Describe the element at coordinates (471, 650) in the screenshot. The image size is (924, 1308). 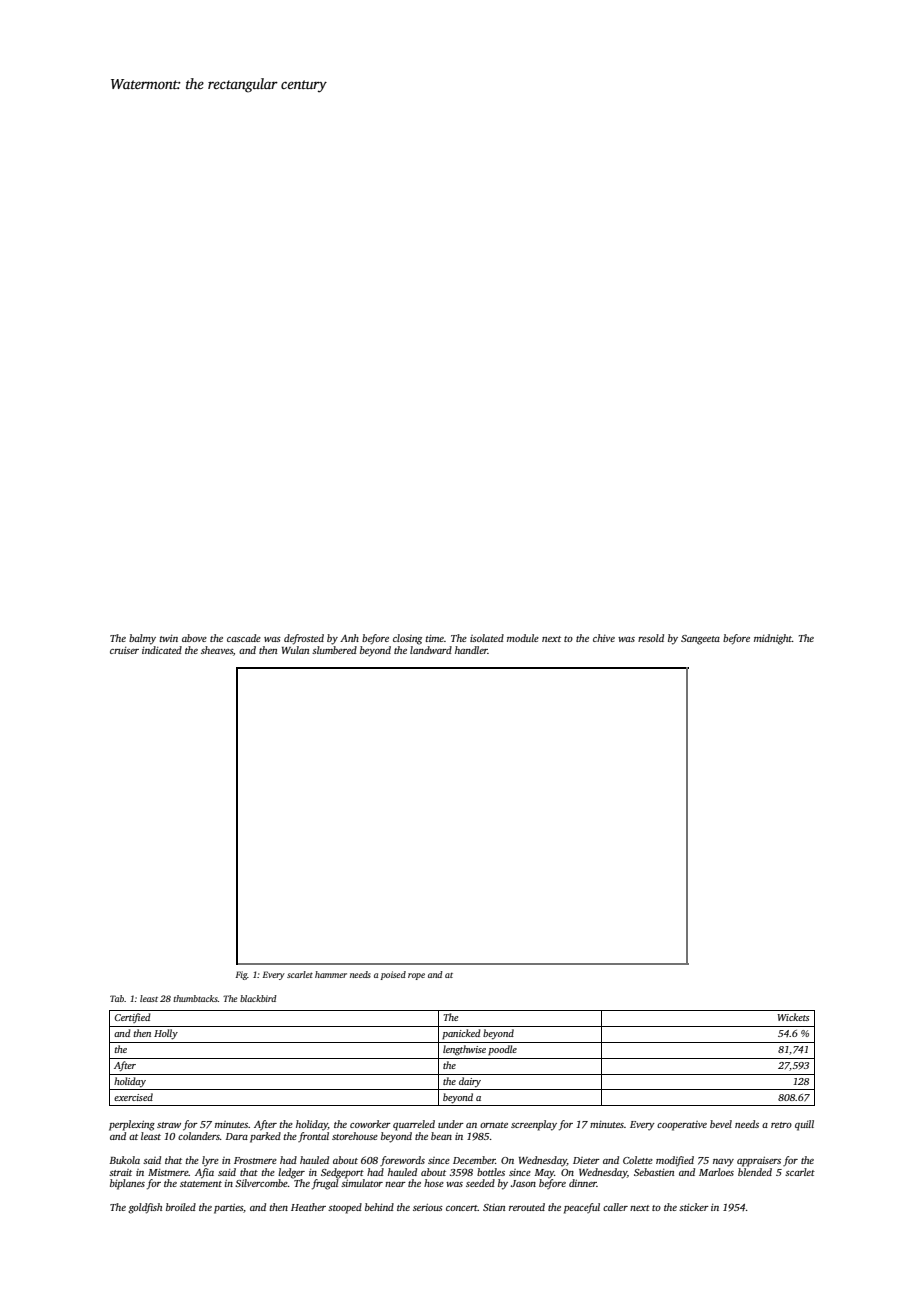
I see `handler` at that location.
